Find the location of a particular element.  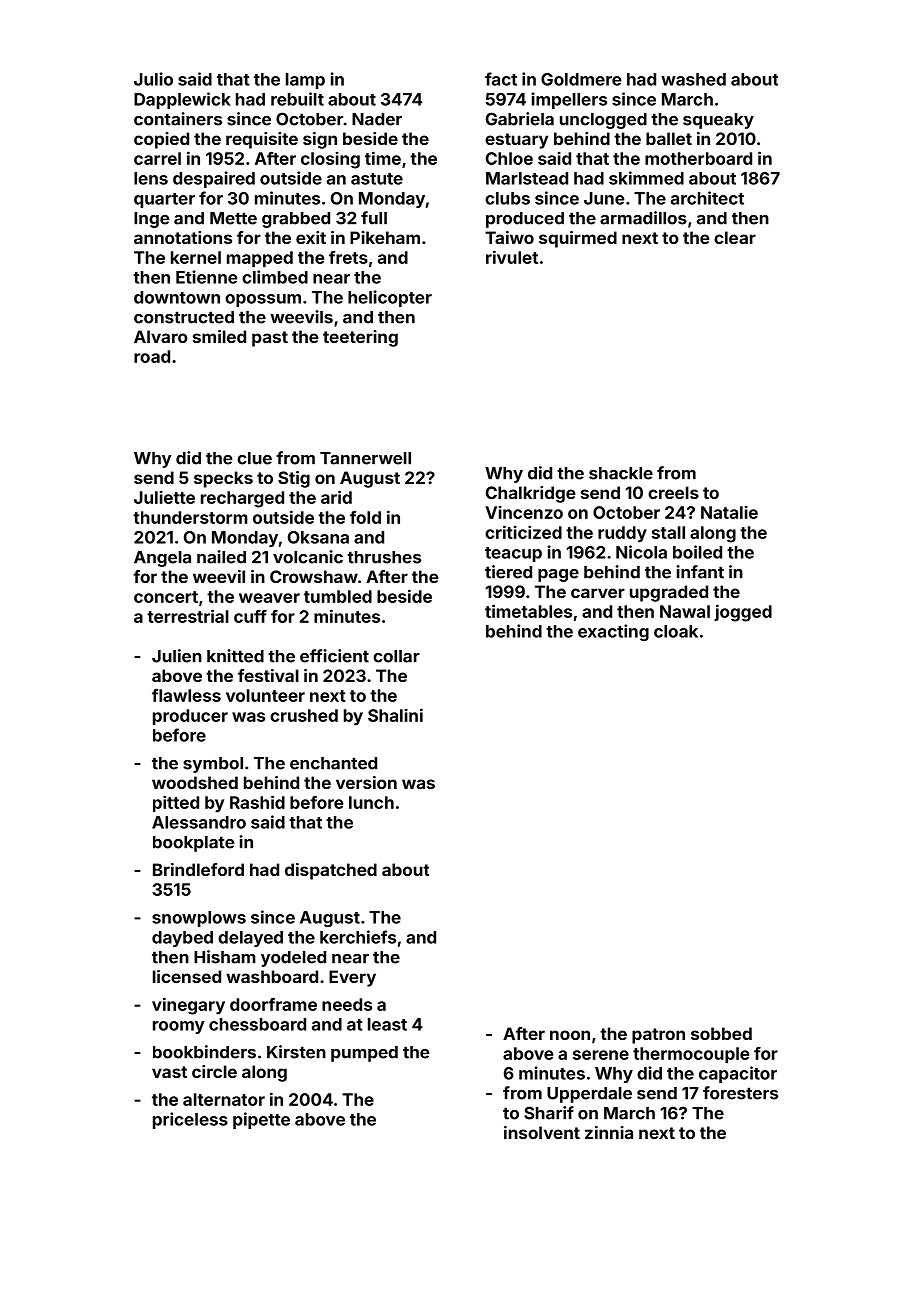

fact is located at coordinates (501, 79).
